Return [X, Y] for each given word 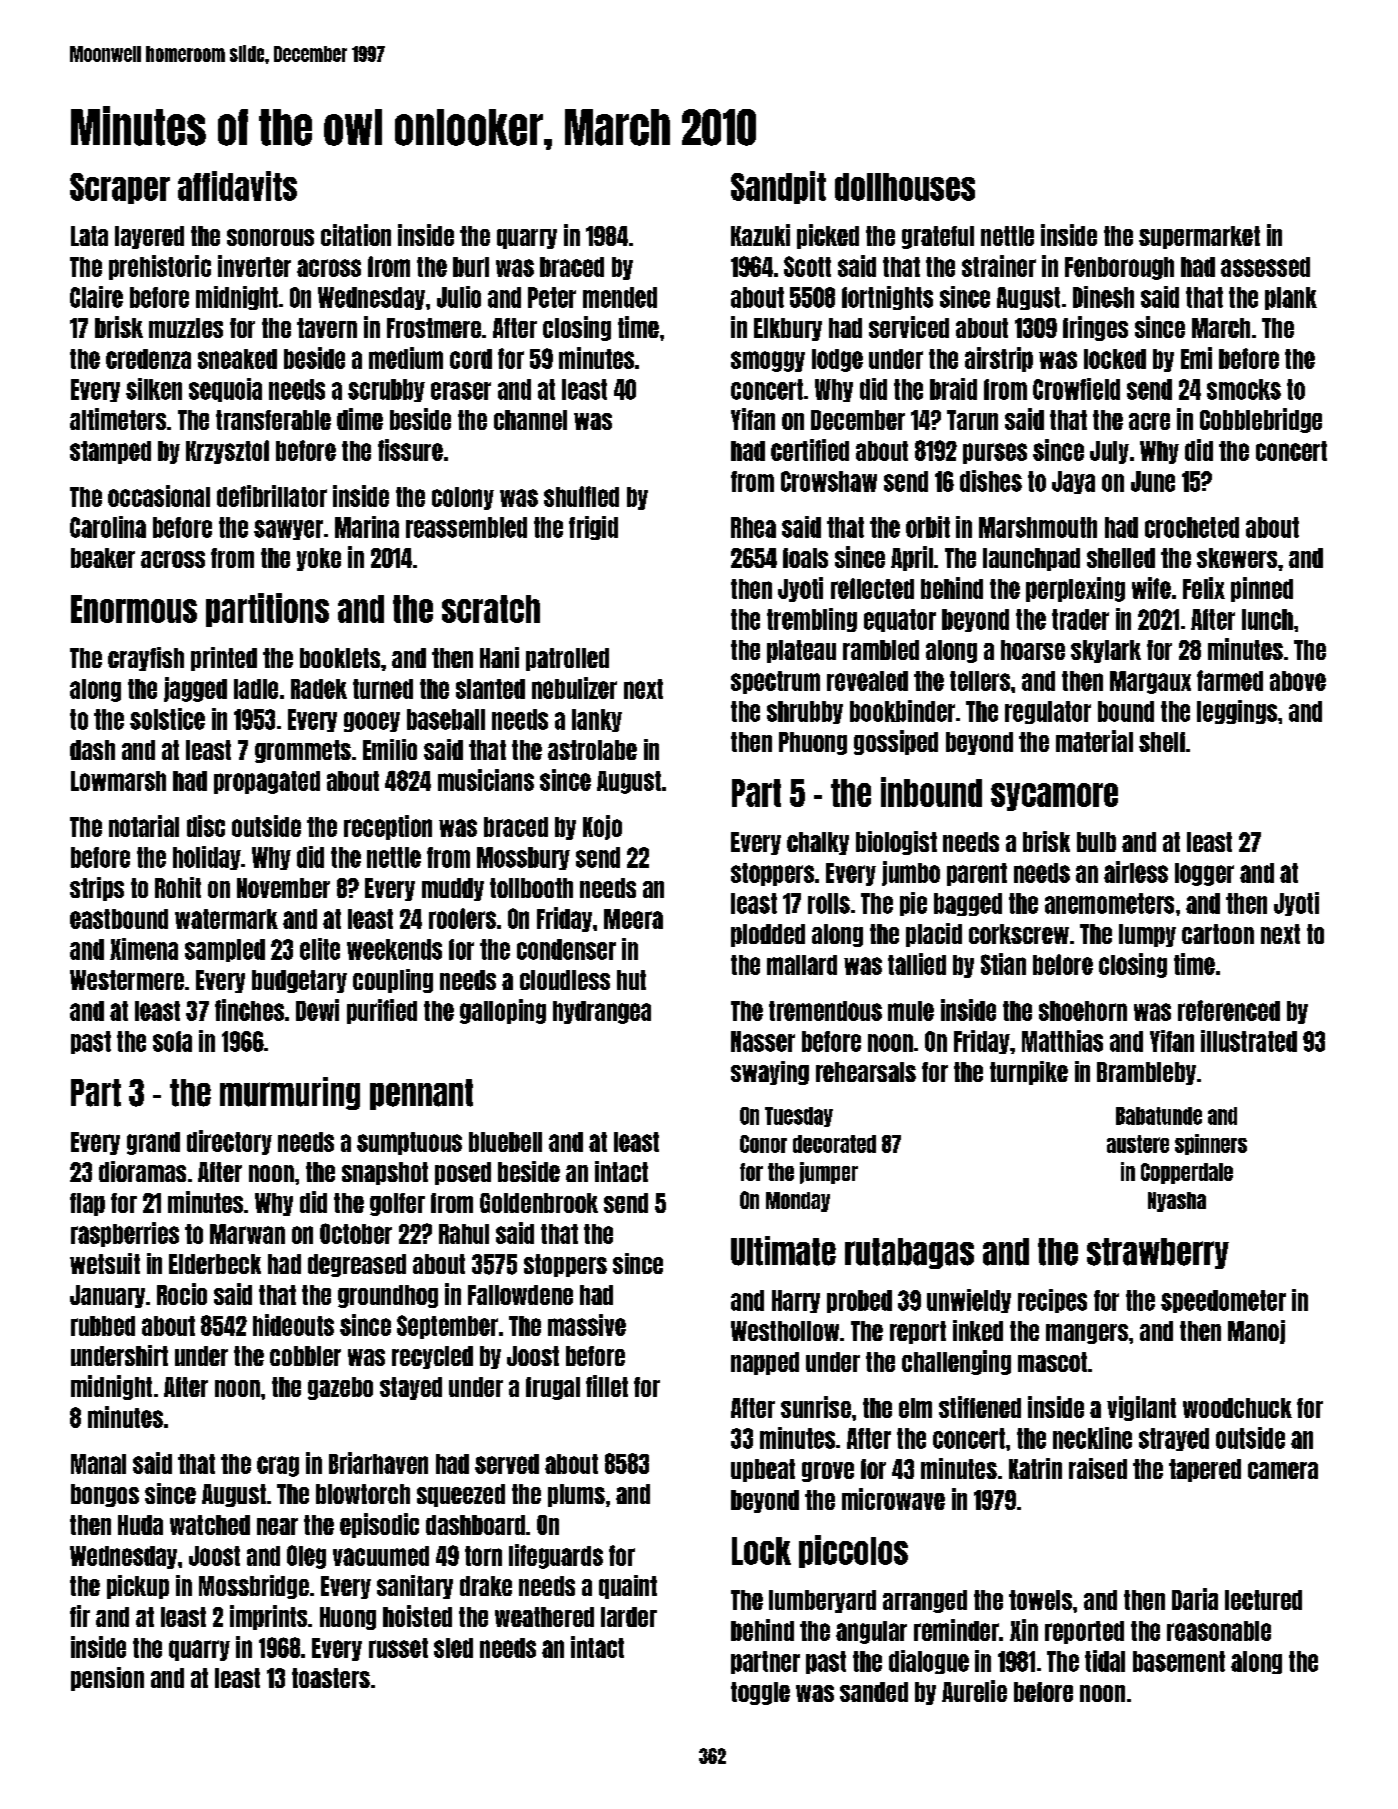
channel [530, 420]
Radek [319, 689]
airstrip [999, 359]
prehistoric [160, 267]
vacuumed [381, 1556]
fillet [607, 1386]
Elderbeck [215, 1264]
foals [805, 558]
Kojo [602, 827]
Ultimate [783, 1251]
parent [977, 874]
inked [978, 1330]
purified [382, 1011]
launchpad [1031, 559]
